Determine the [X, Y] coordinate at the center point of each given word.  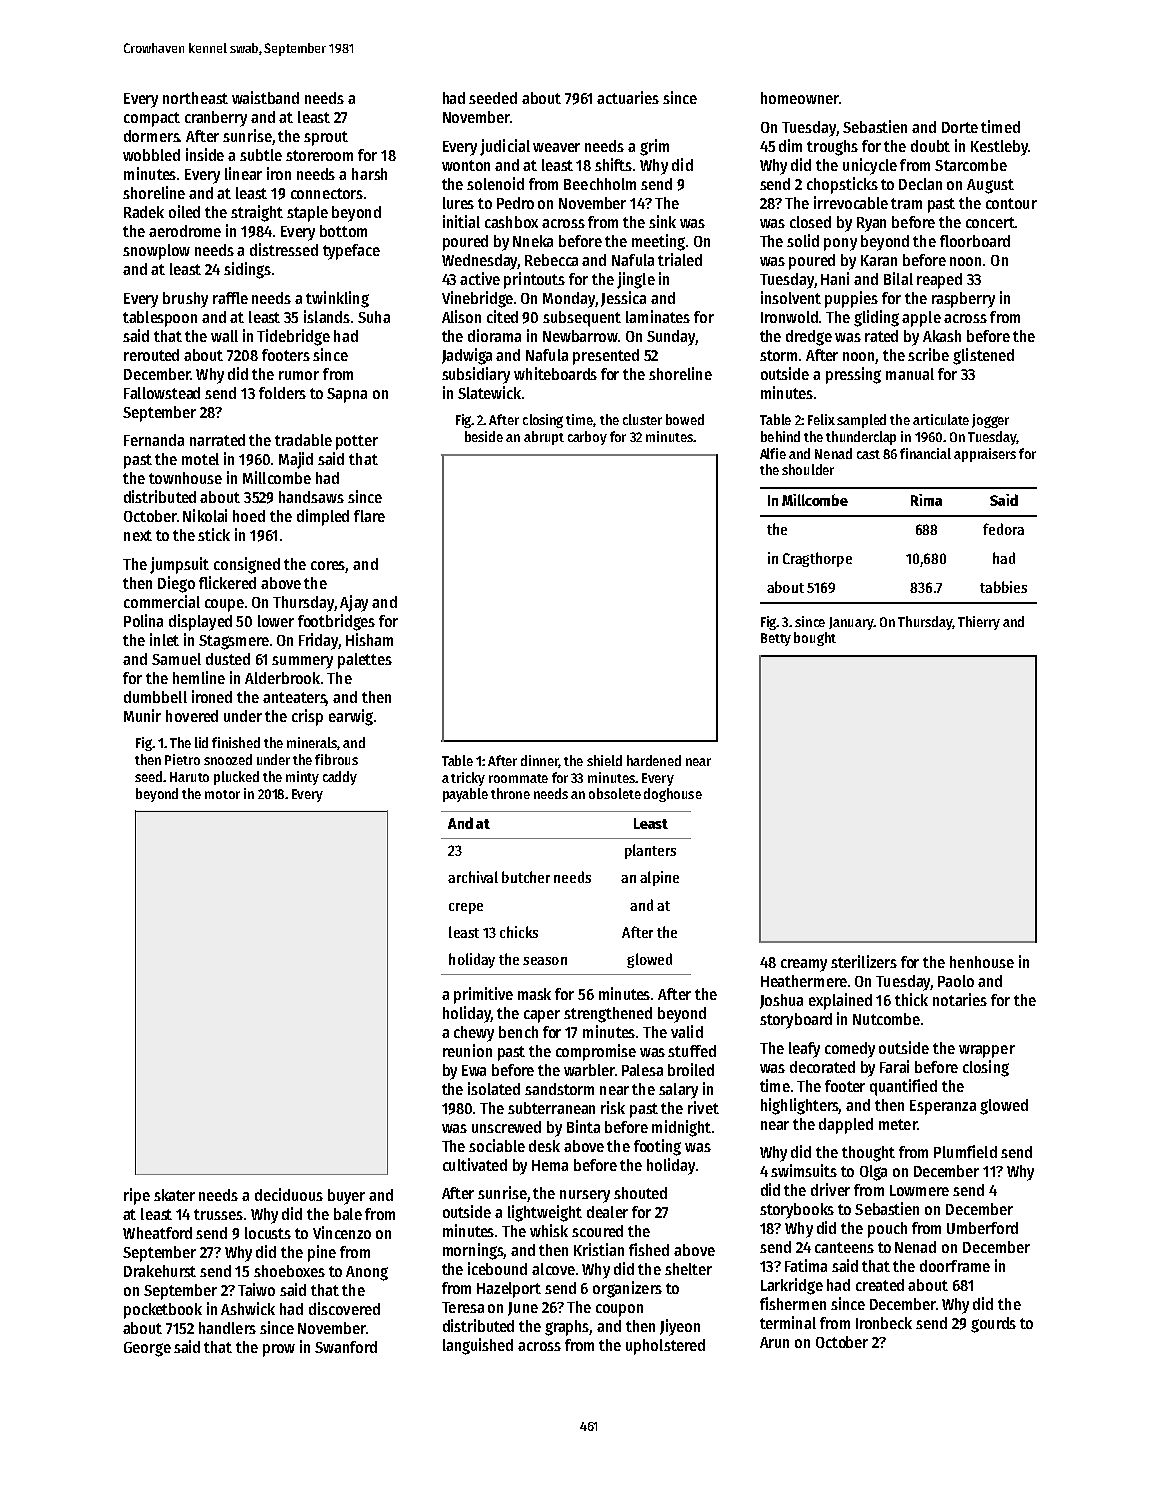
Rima [926, 500]
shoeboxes [289, 1271]
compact [152, 119]
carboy [587, 438]
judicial [505, 147]
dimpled [323, 517]
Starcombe [971, 165]
